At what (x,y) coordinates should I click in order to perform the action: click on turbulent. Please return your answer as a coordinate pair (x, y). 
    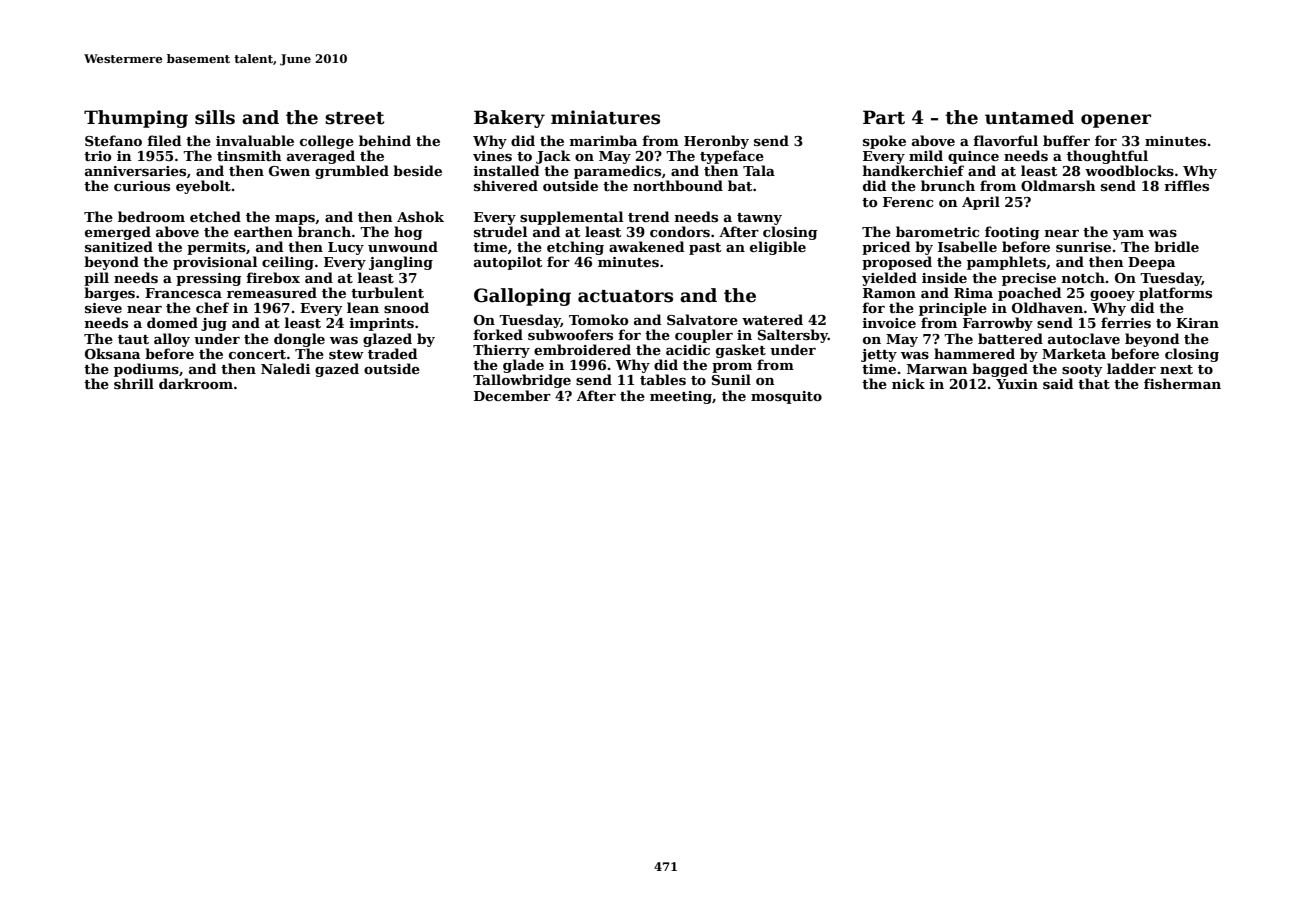
    Looking at the image, I should click on (387, 292).
